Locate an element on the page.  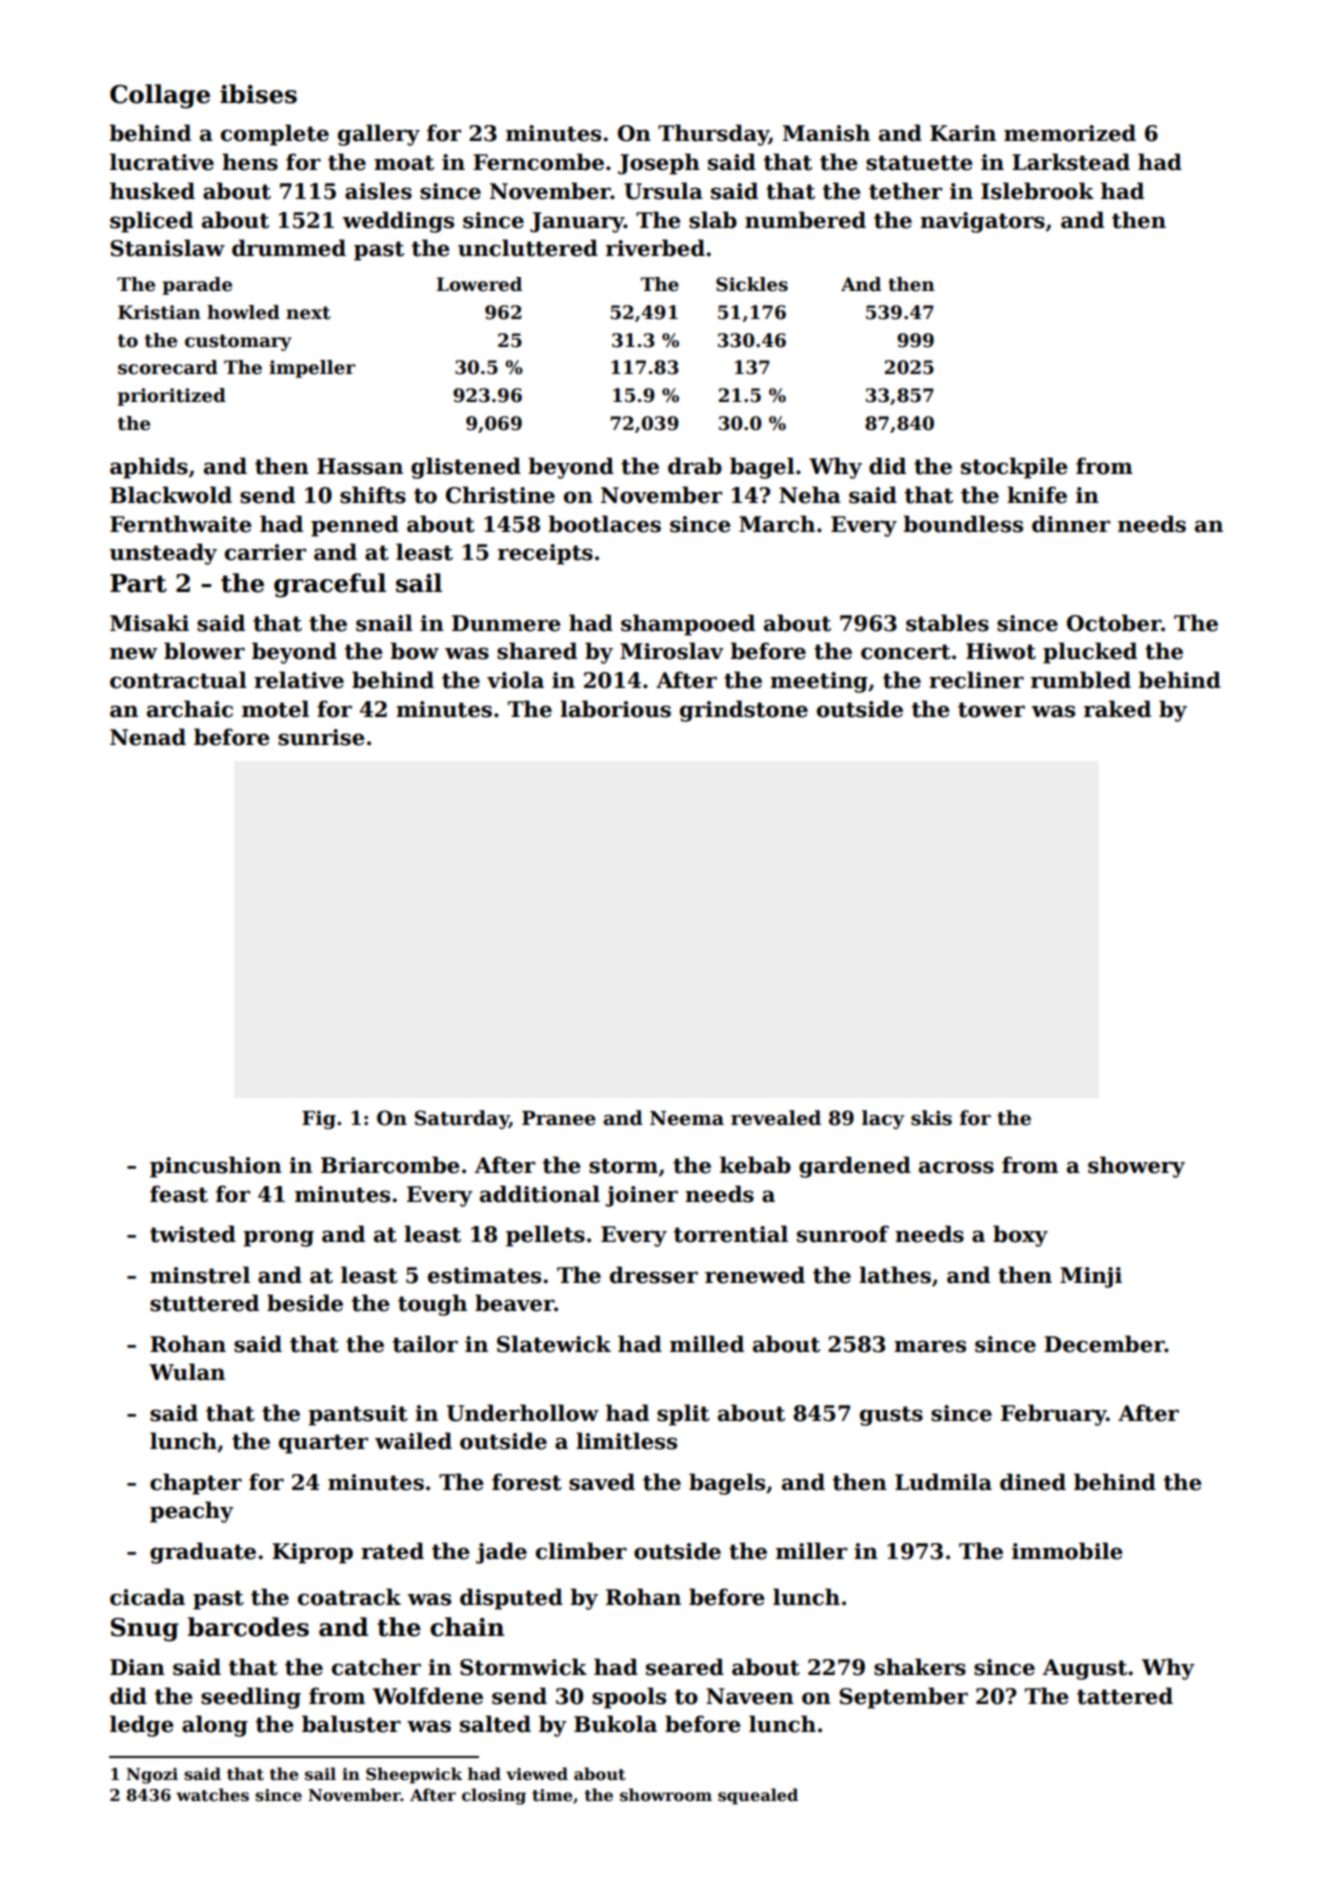
torrential is located at coordinates (731, 1234).
